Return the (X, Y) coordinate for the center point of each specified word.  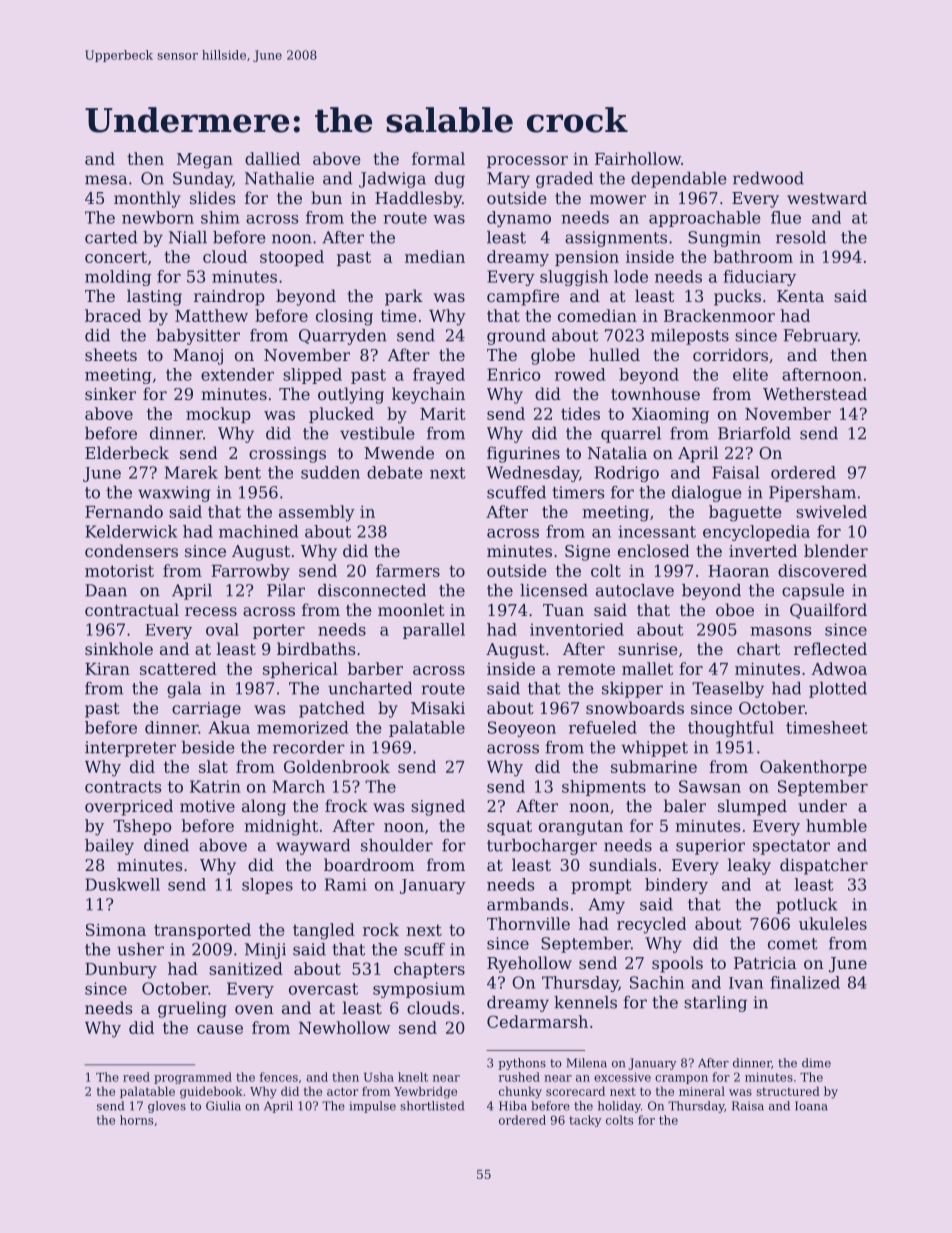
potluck (807, 906)
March (299, 786)
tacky (585, 1121)
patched (332, 709)
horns (136, 1120)
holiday (619, 1107)
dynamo (519, 219)
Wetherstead (815, 393)
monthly (147, 199)
